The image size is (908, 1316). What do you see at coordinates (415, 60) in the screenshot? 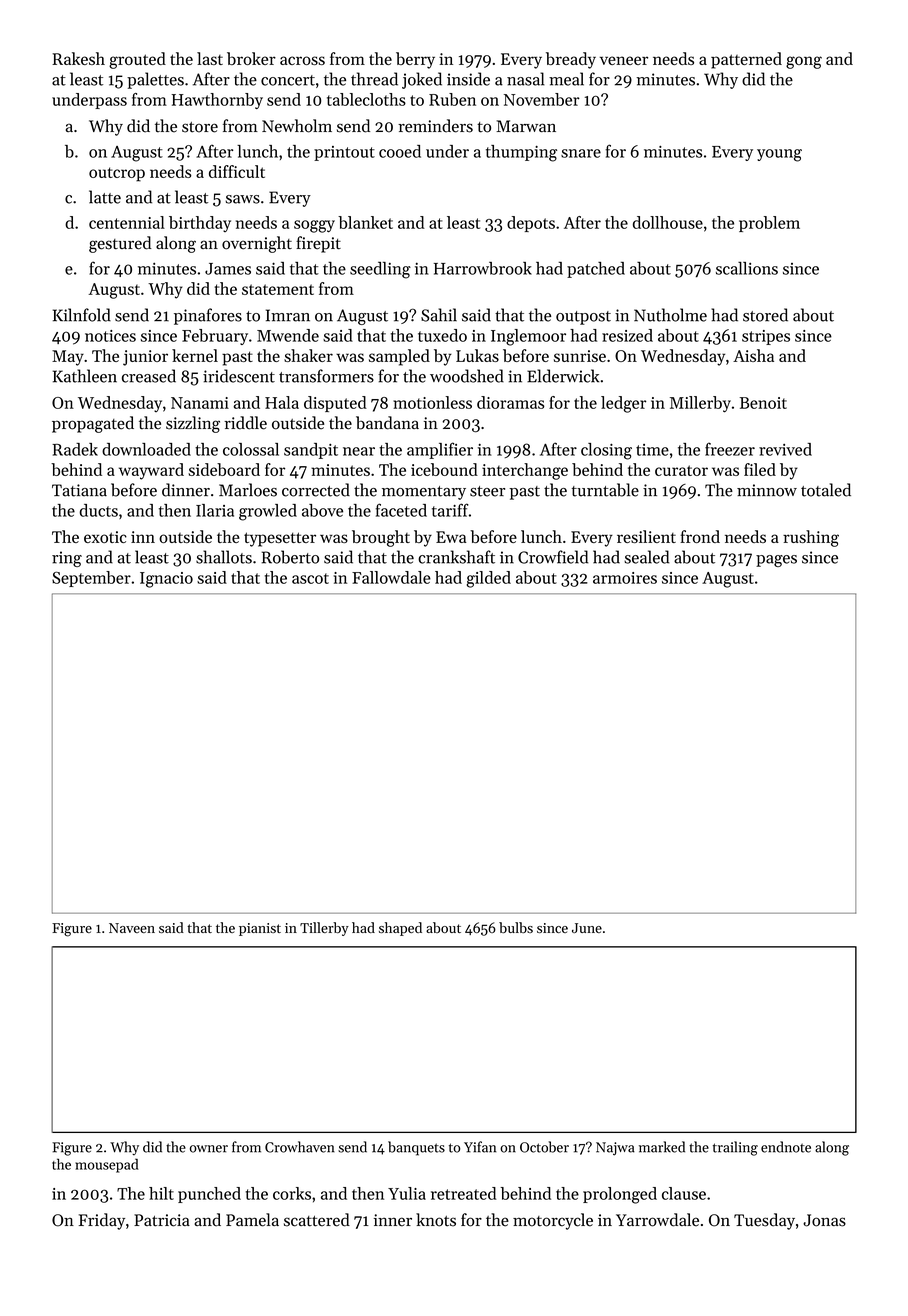
I see `berry` at bounding box center [415, 60].
